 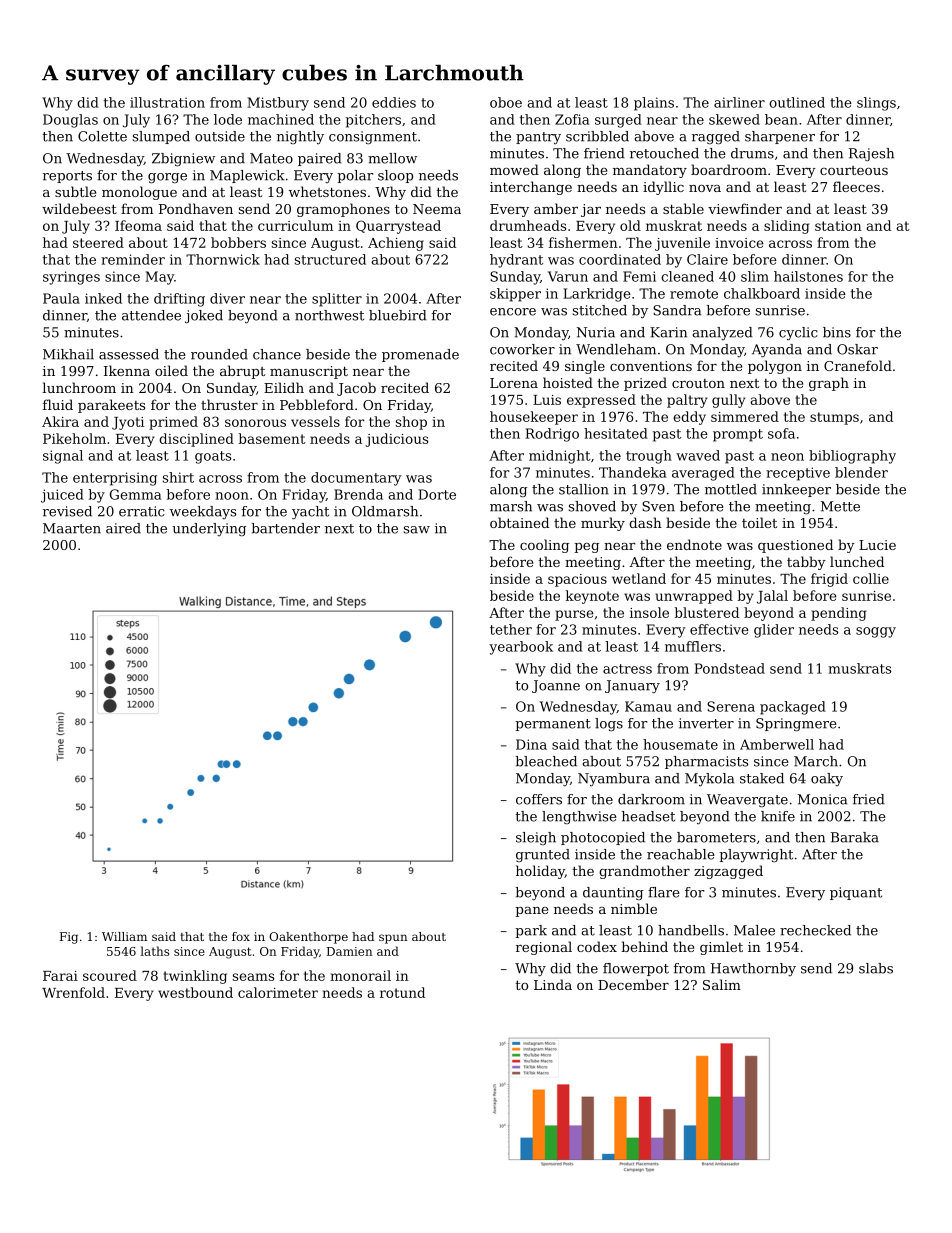 What do you see at coordinates (772, 597) in the screenshot?
I see `Jalal` at bounding box center [772, 597].
